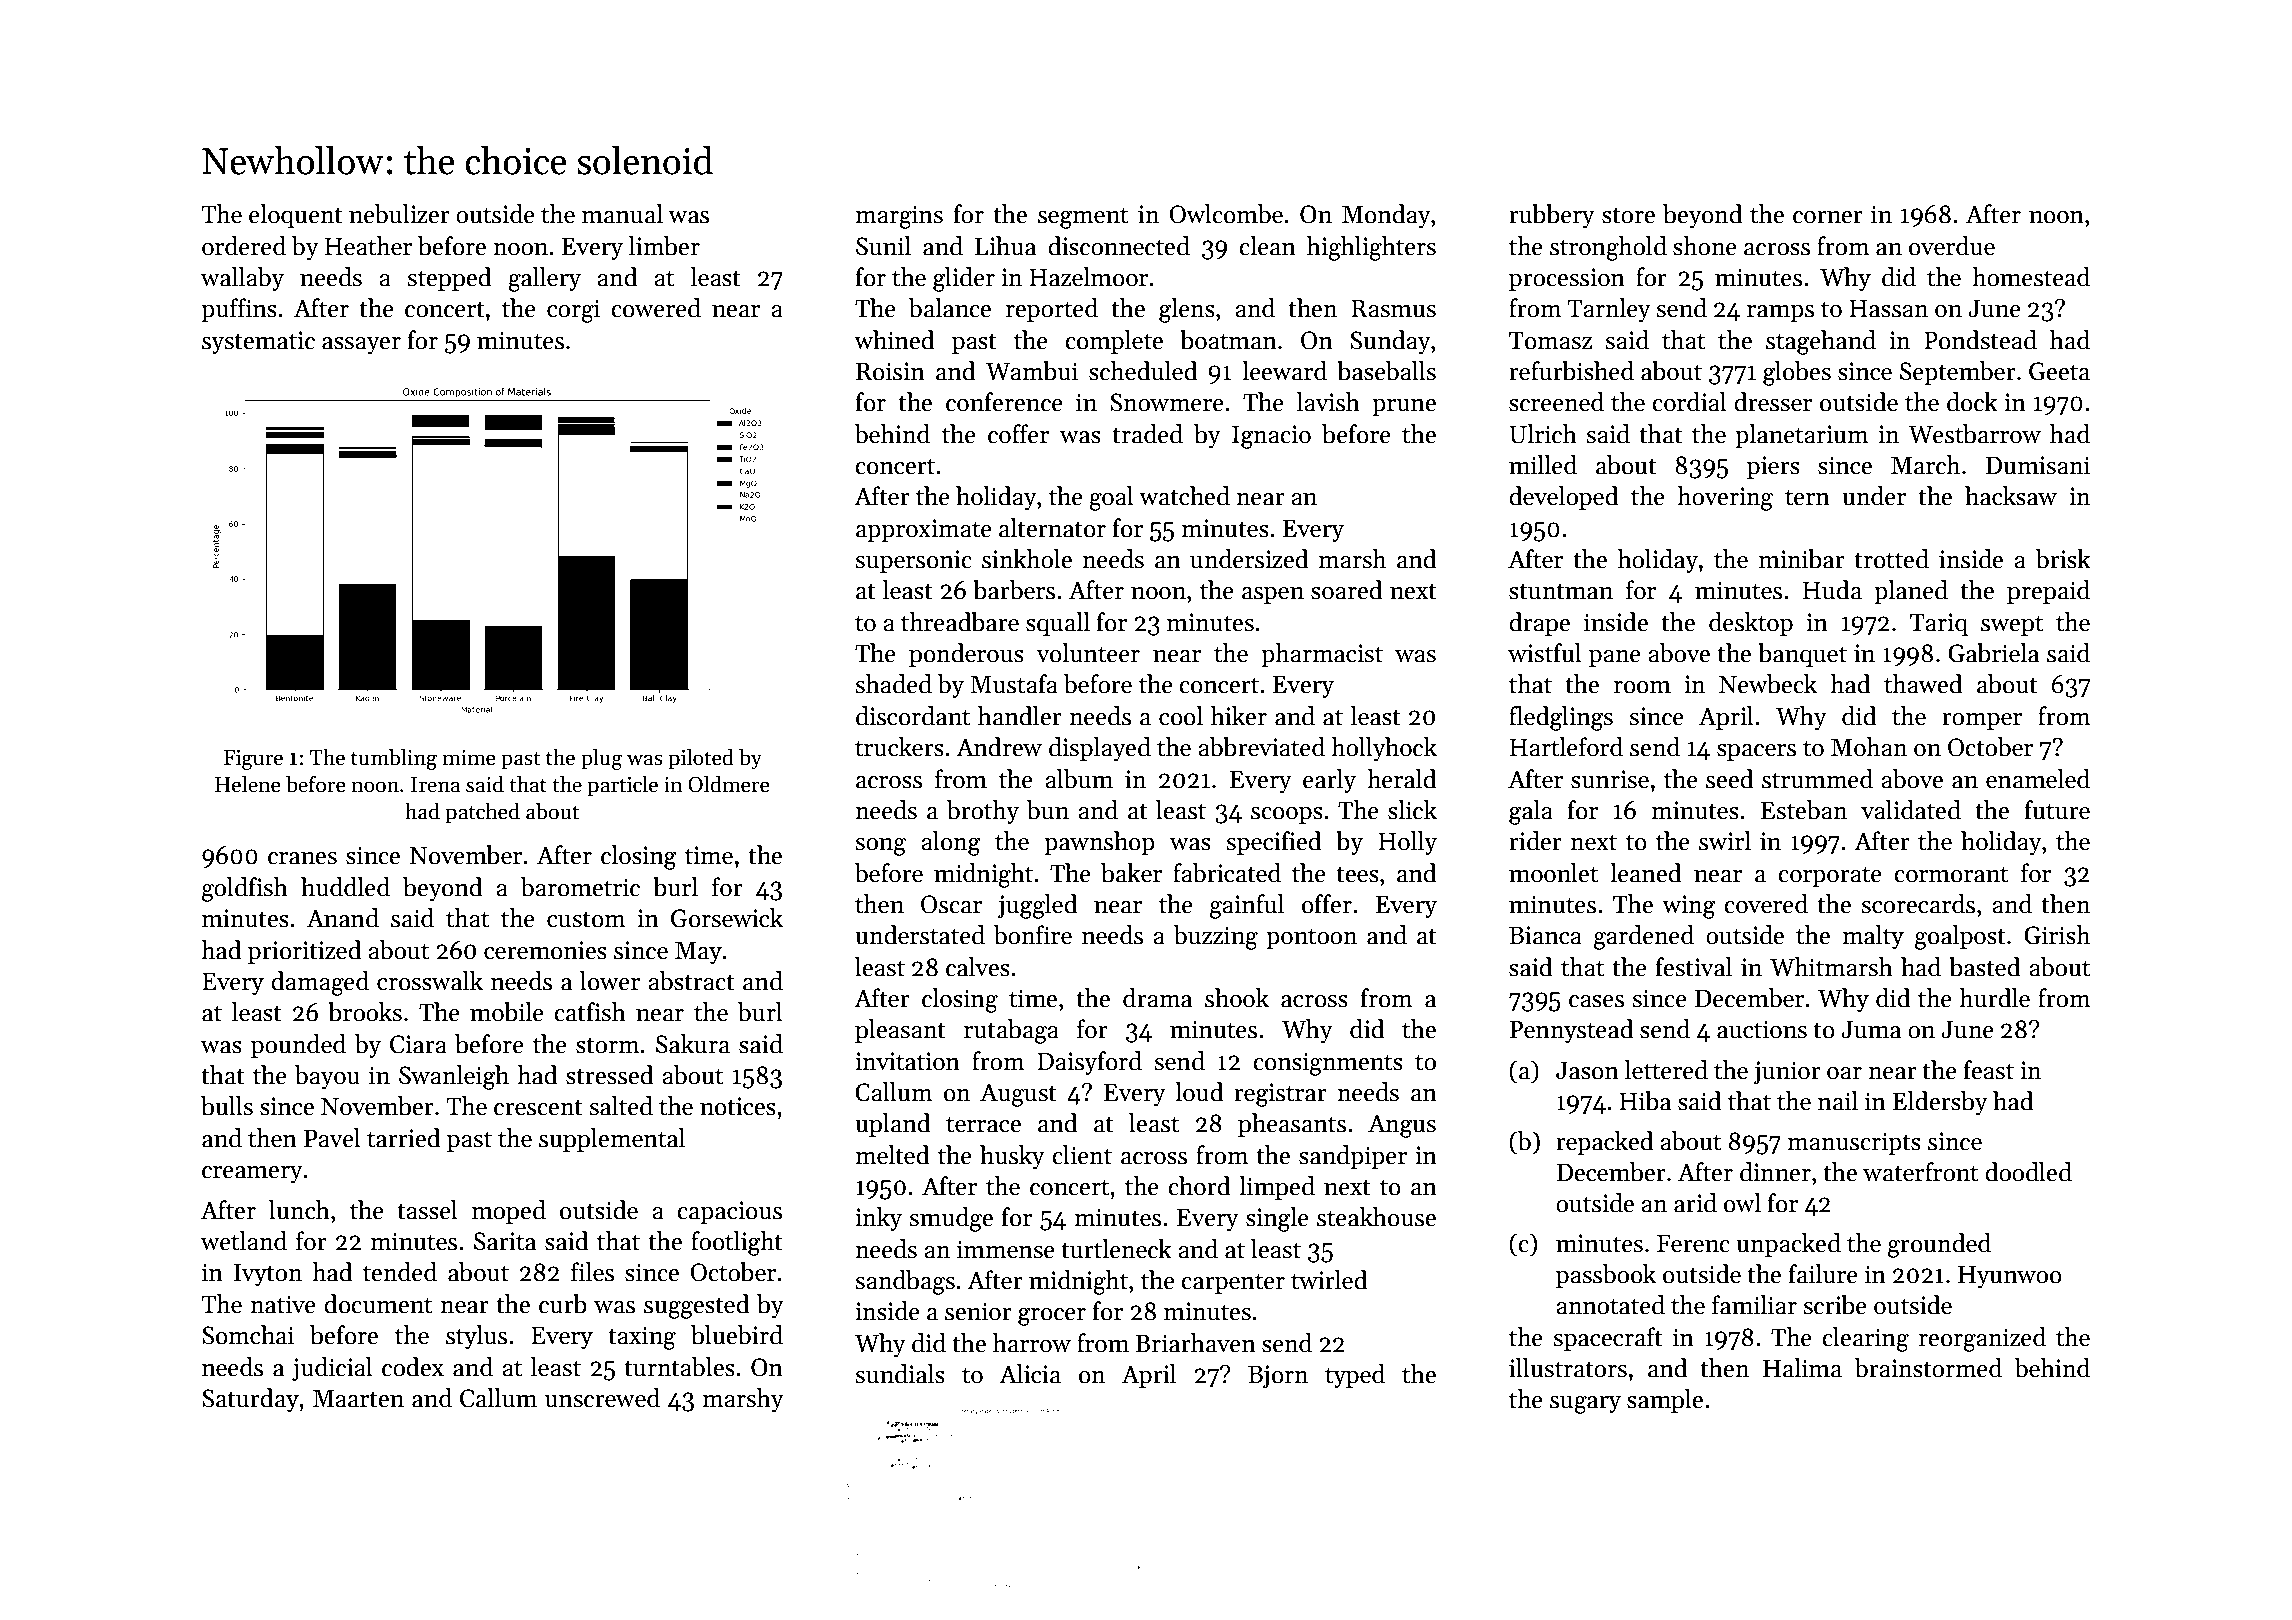 The image size is (2292, 1620). What do you see at coordinates (1974, 434) in the screenshot?
I see `Westbarrow` at bounding box center [1974, 434].
